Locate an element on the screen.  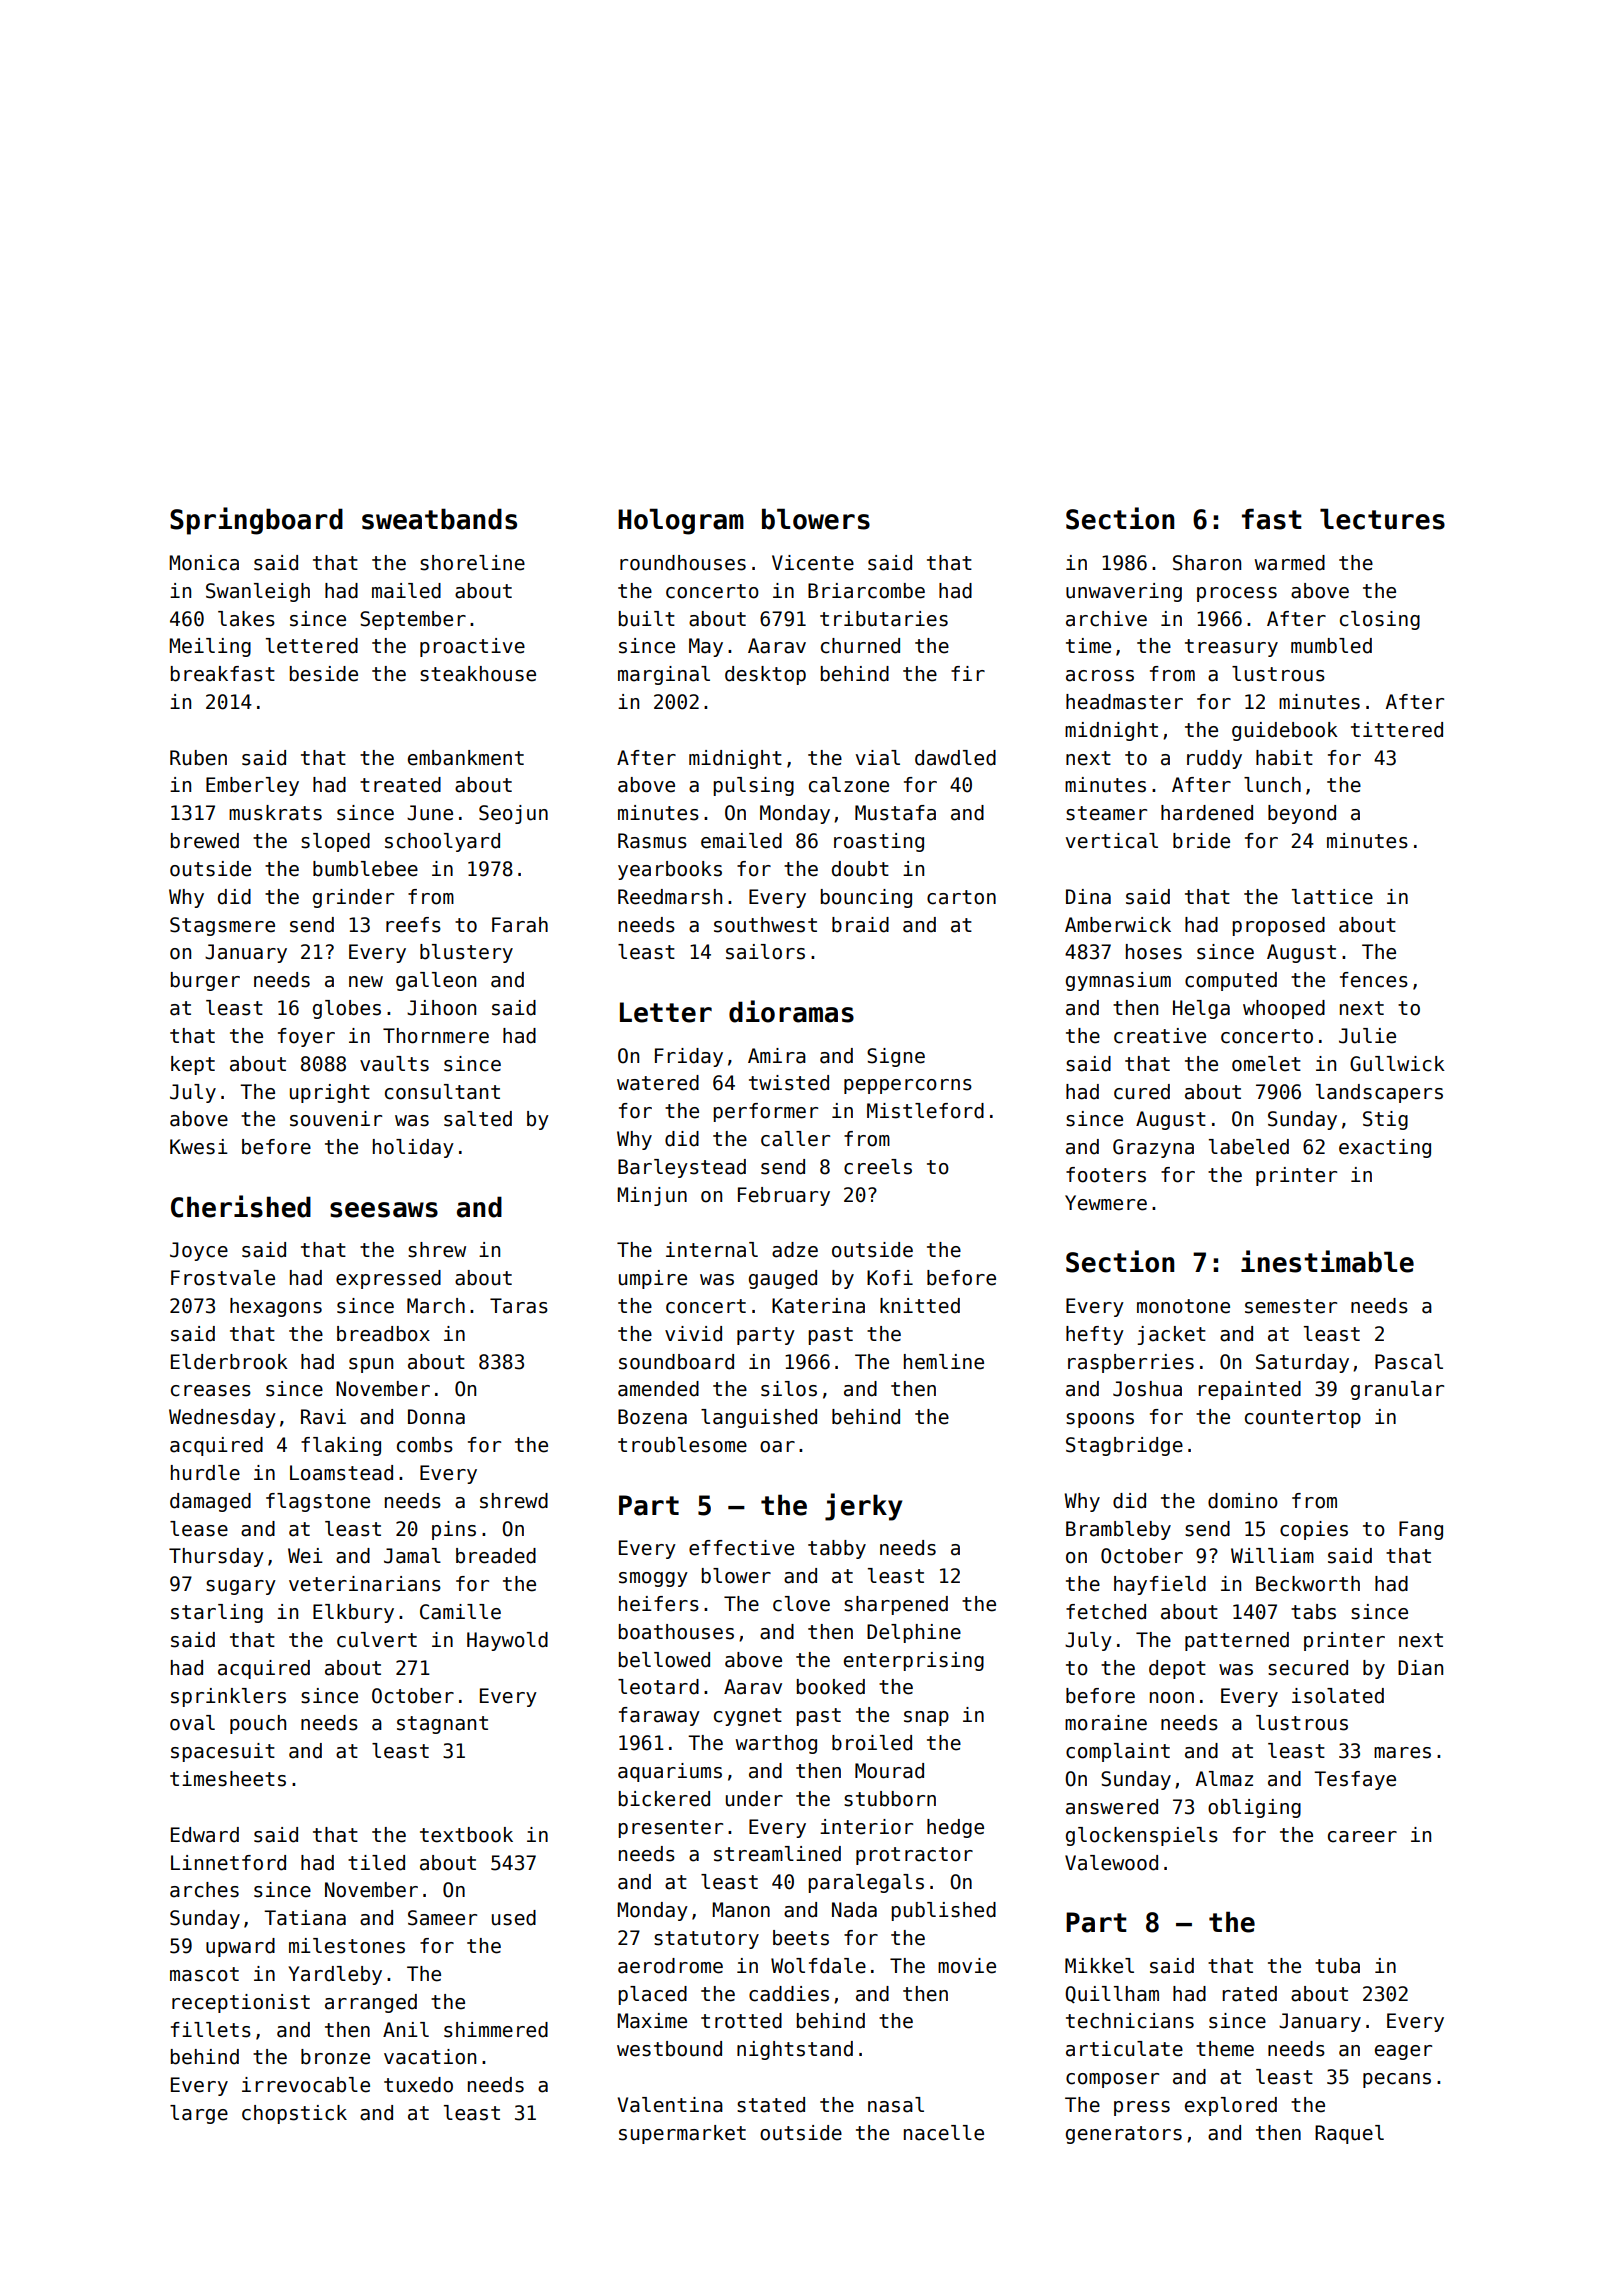
clove is located at coordinates (801, 1604).
